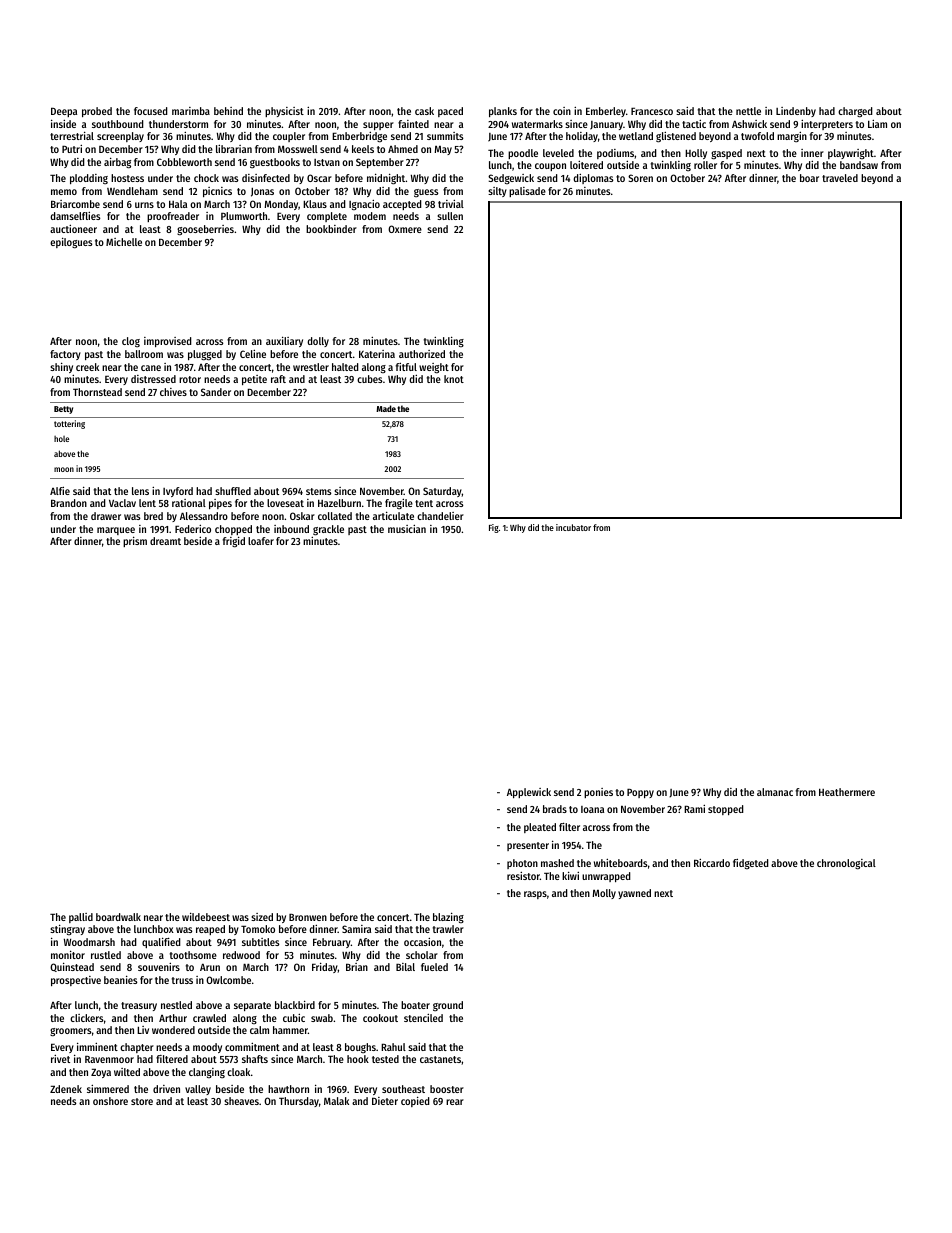 The height and width of the screenshot is (1233, 952). I want to click on weight, so click(434, 368).
